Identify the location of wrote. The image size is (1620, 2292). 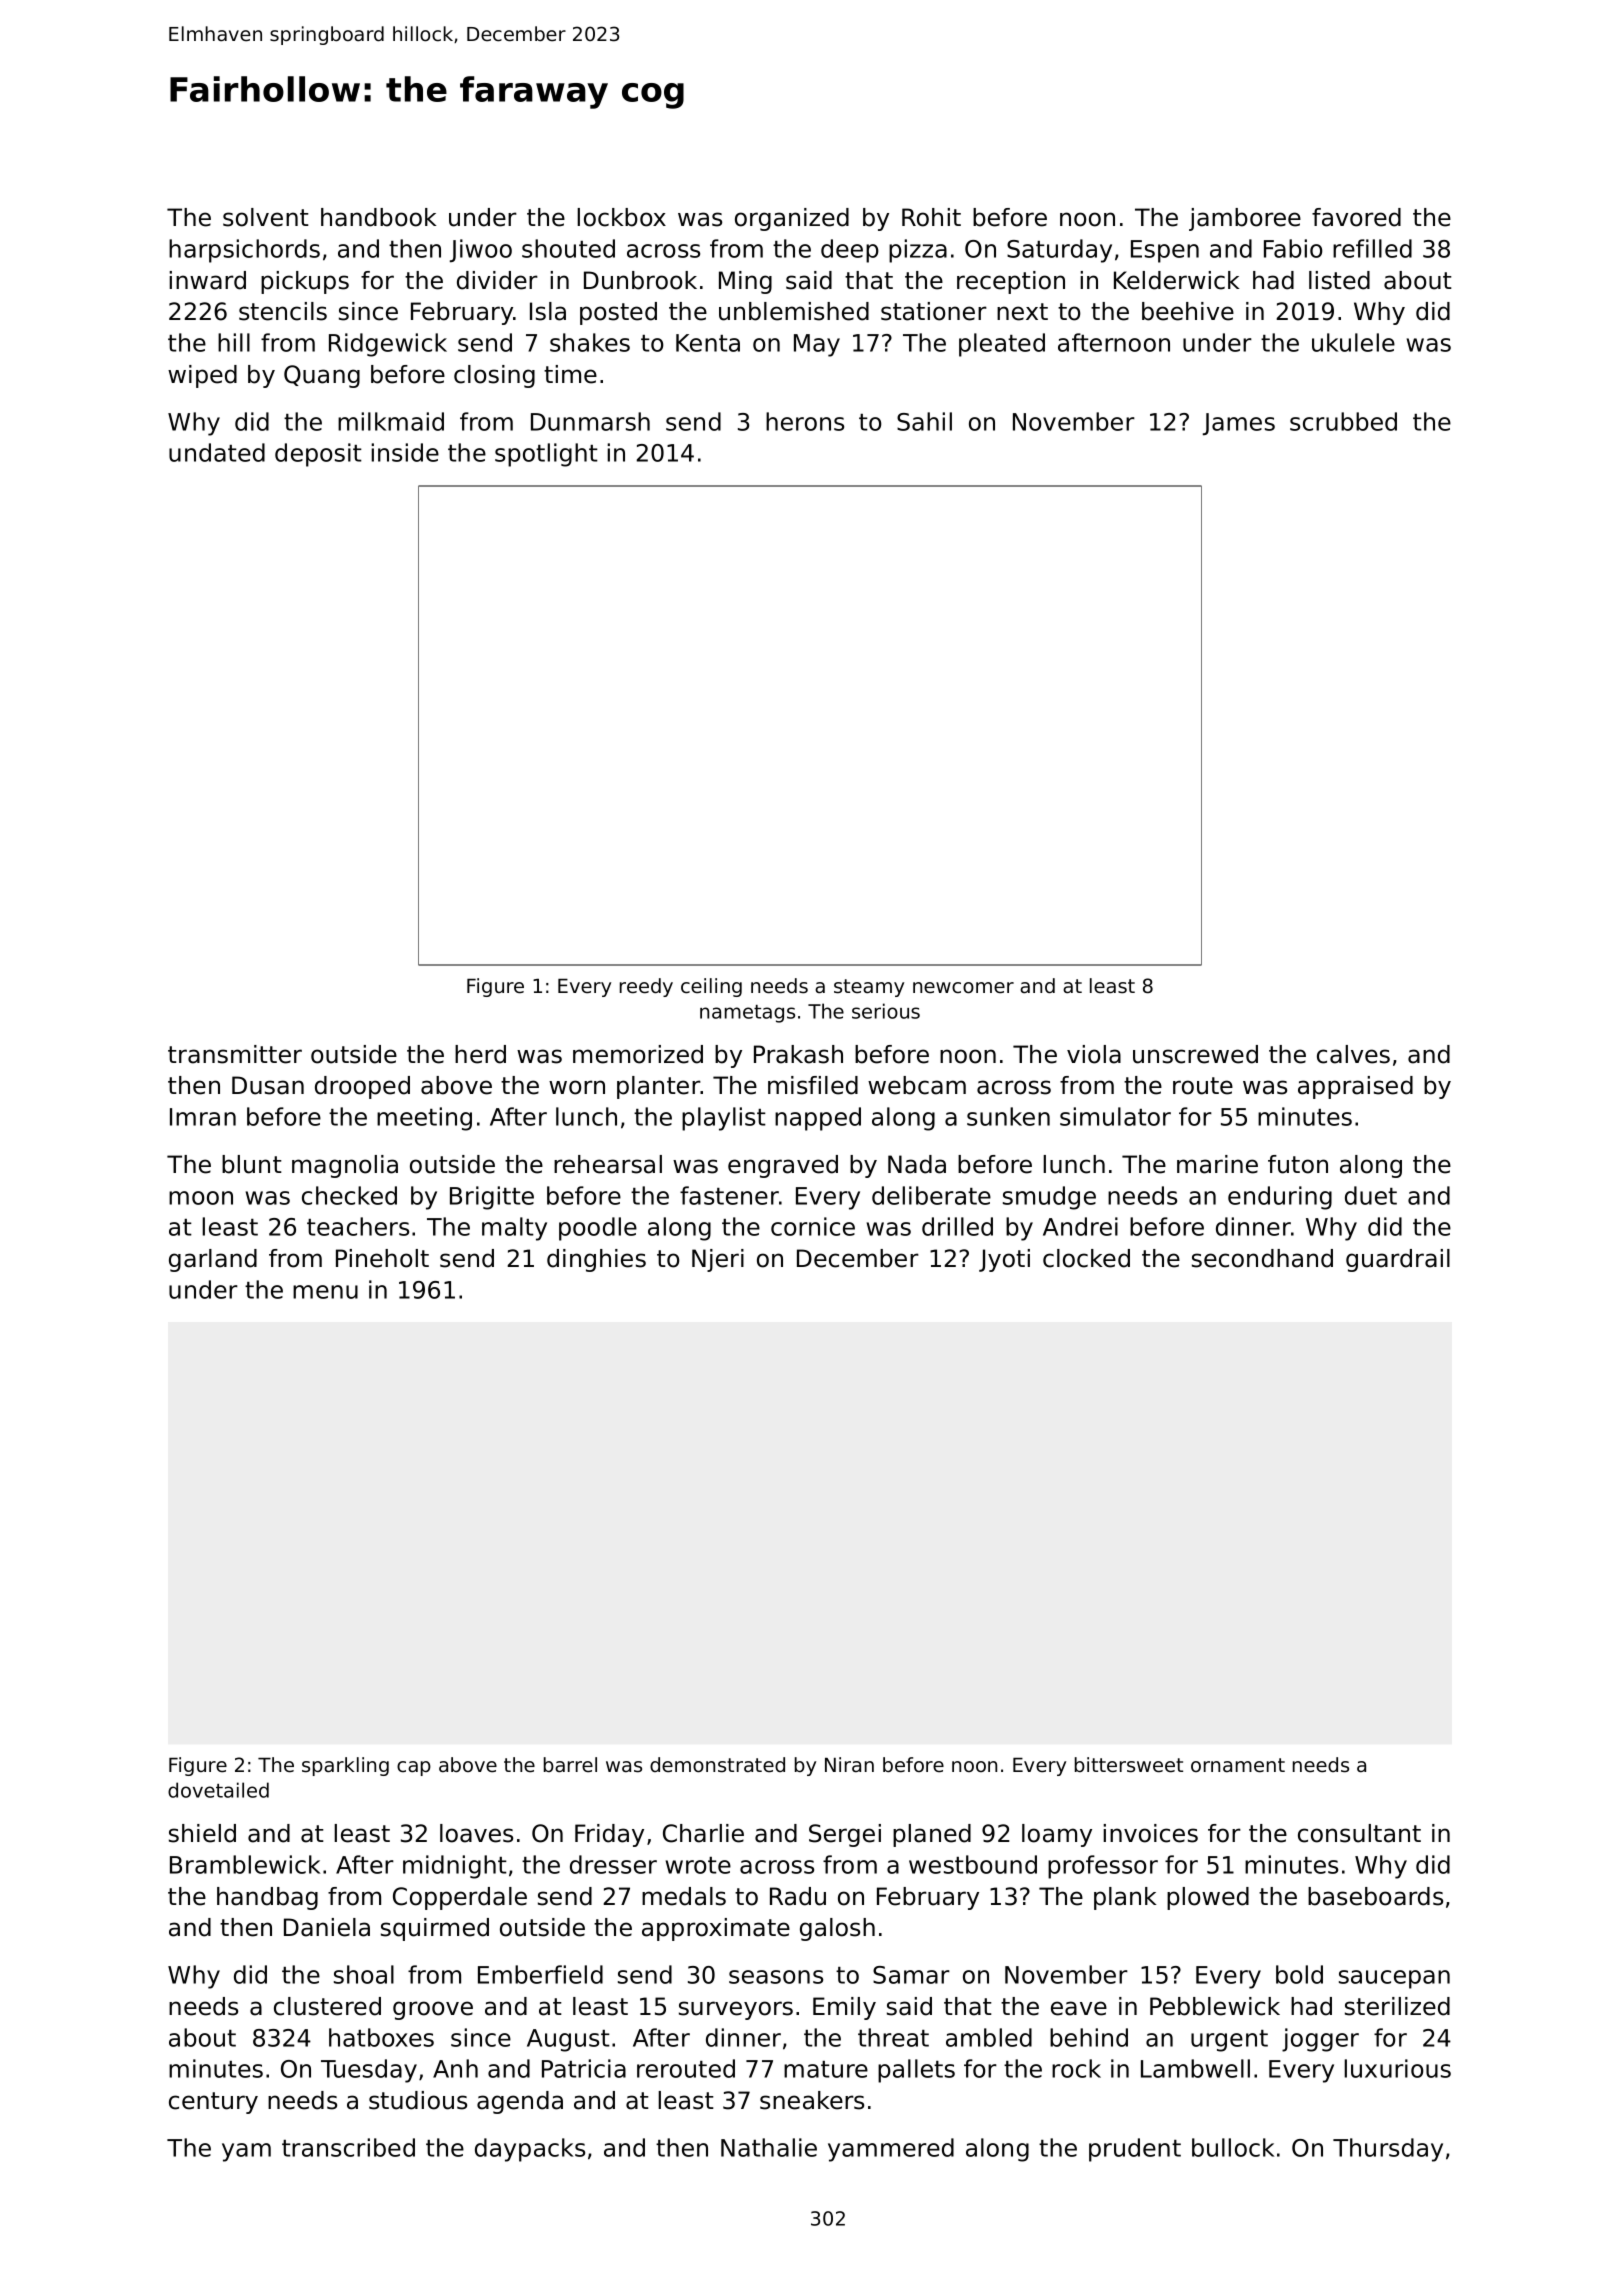
(698, 1865).
